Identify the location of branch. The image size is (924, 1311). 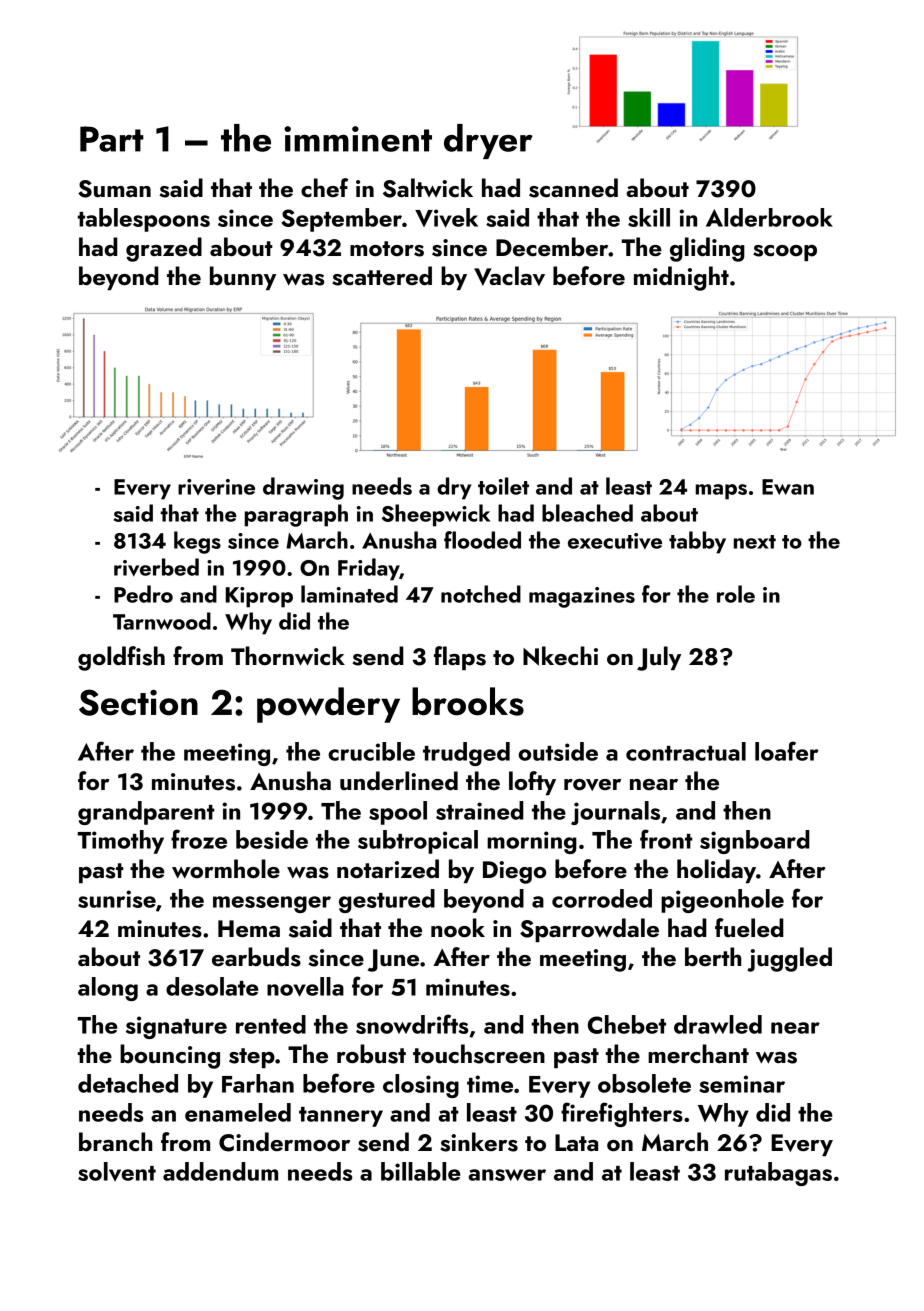
(115, 1141).
